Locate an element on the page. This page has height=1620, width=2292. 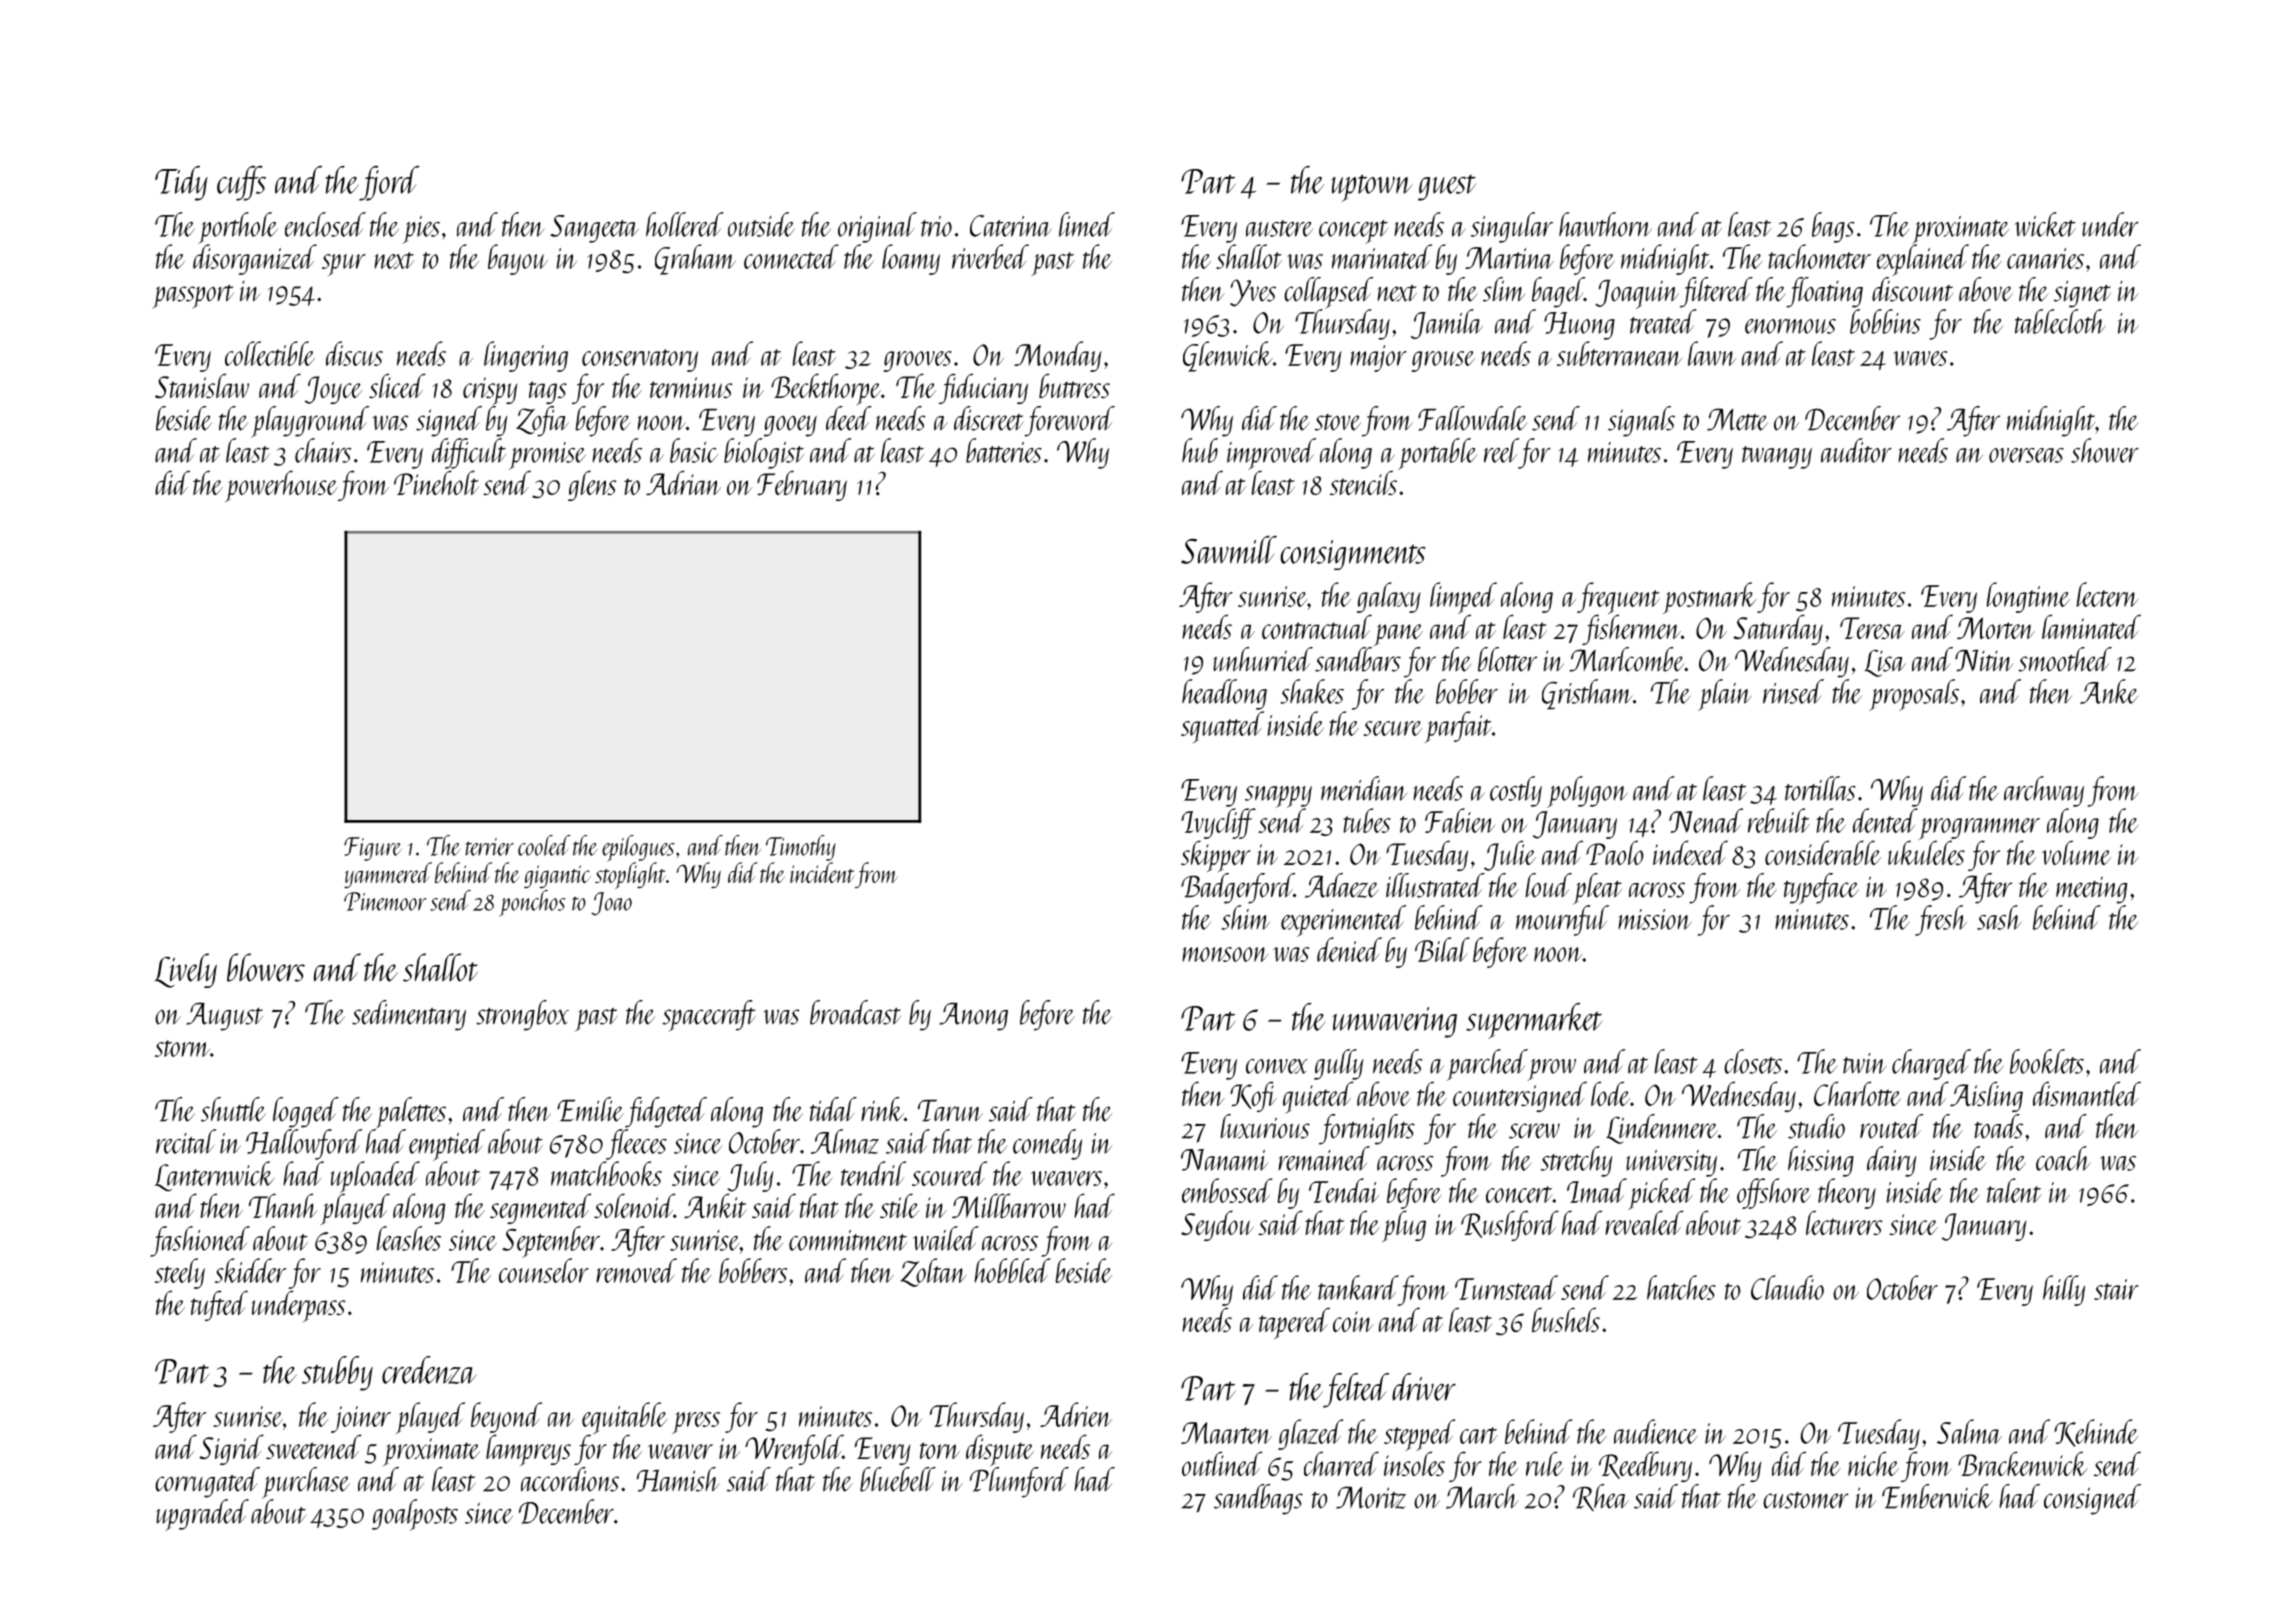
Moritz is located at coordinates (1371, 1497).
